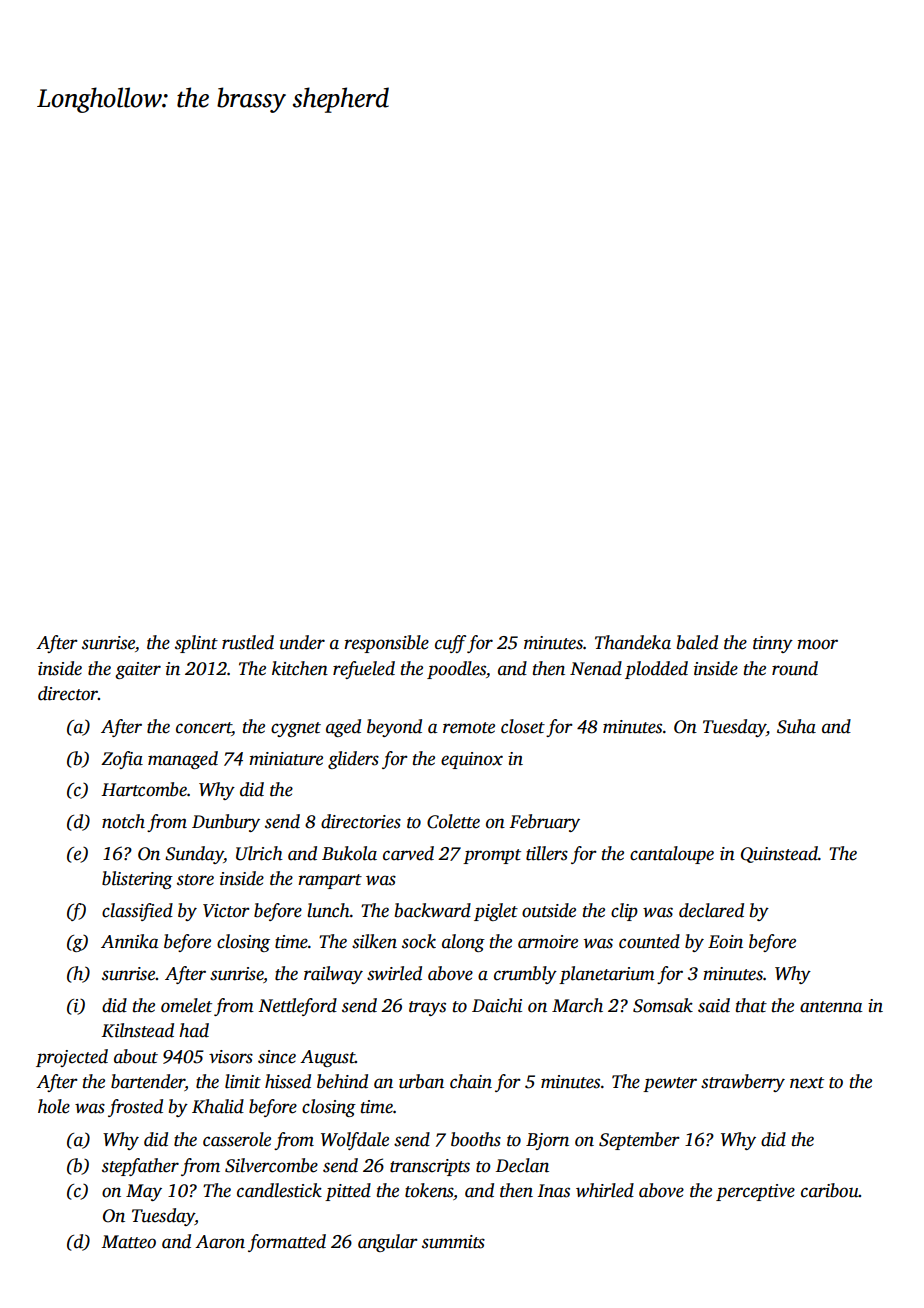  What do you see at coordinates (773, 644) in the page?
I see `tinny` at bounding box center [773, 644].
